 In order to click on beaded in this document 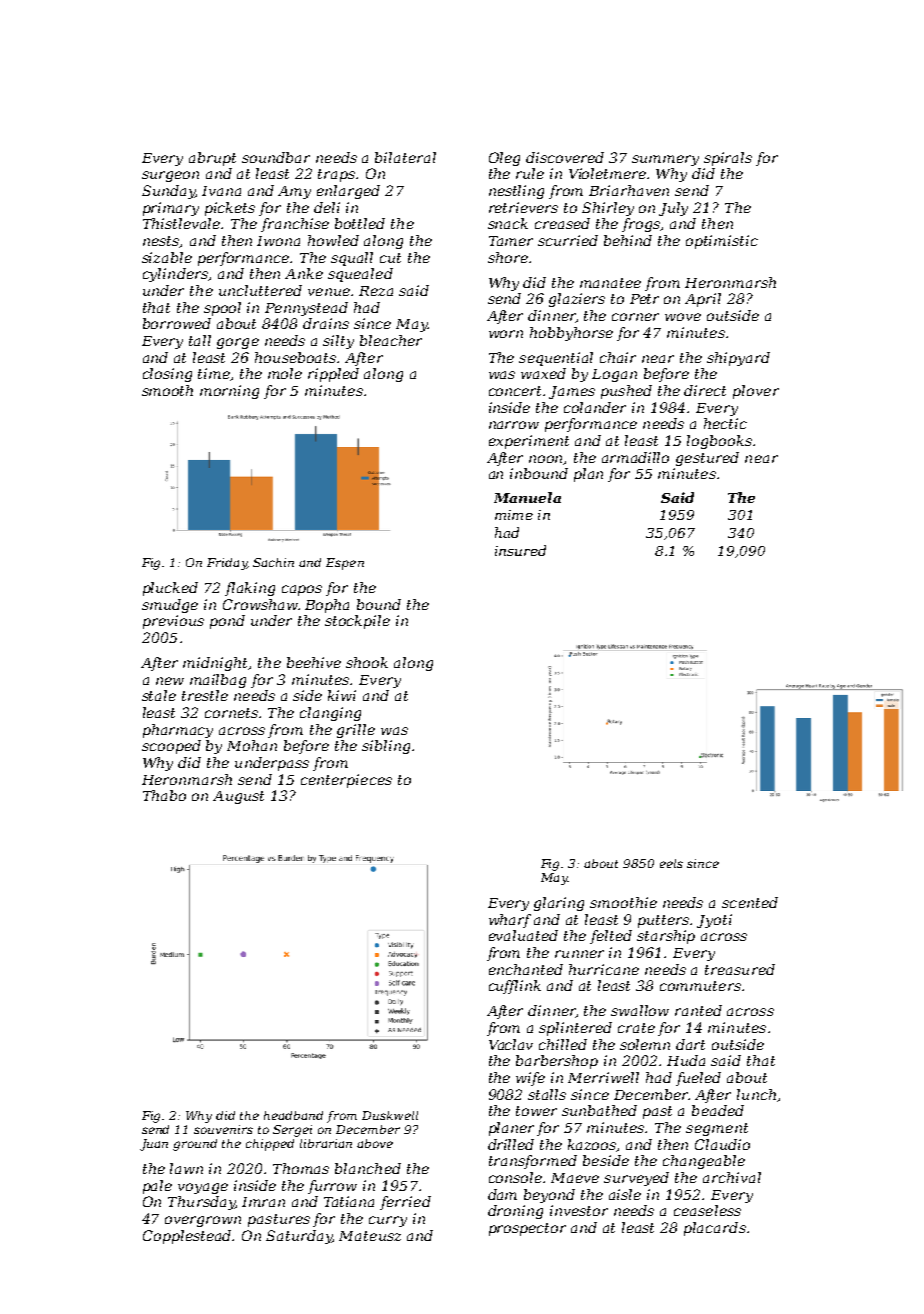, I will do `click(718, 1110)`.
